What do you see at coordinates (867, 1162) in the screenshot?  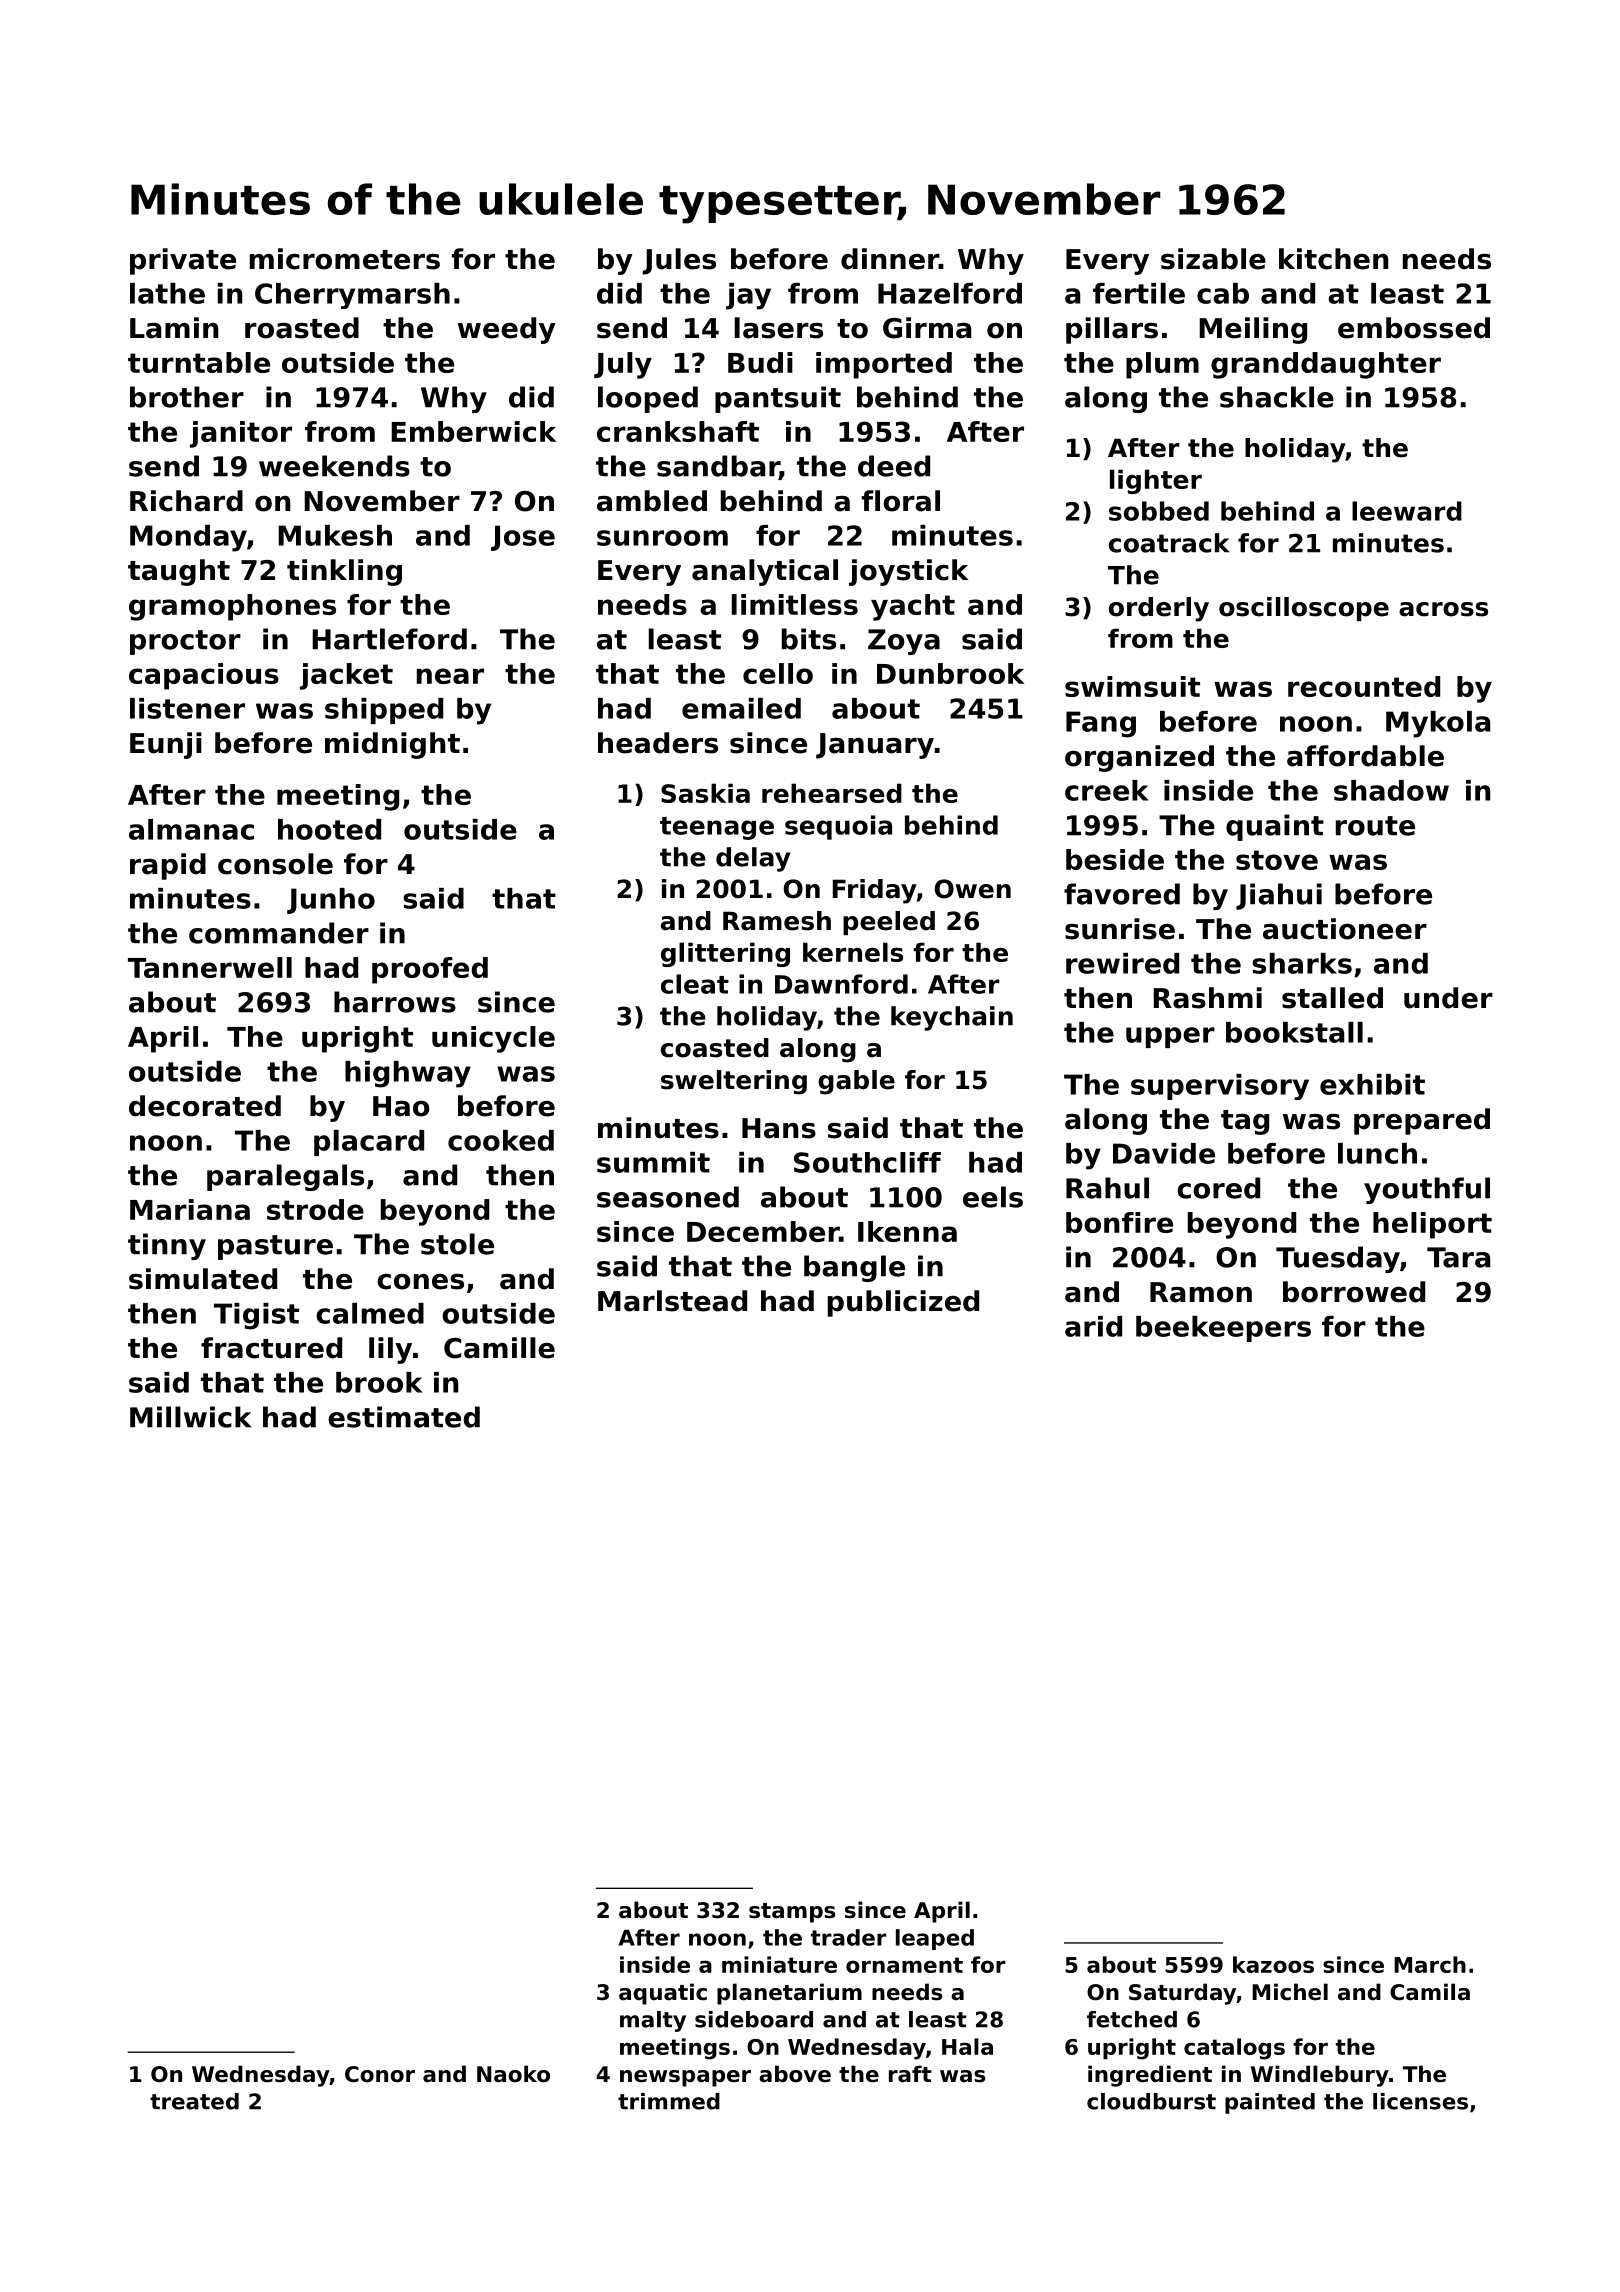 I see `Southcliff` at bounding box center [867, 1162].
